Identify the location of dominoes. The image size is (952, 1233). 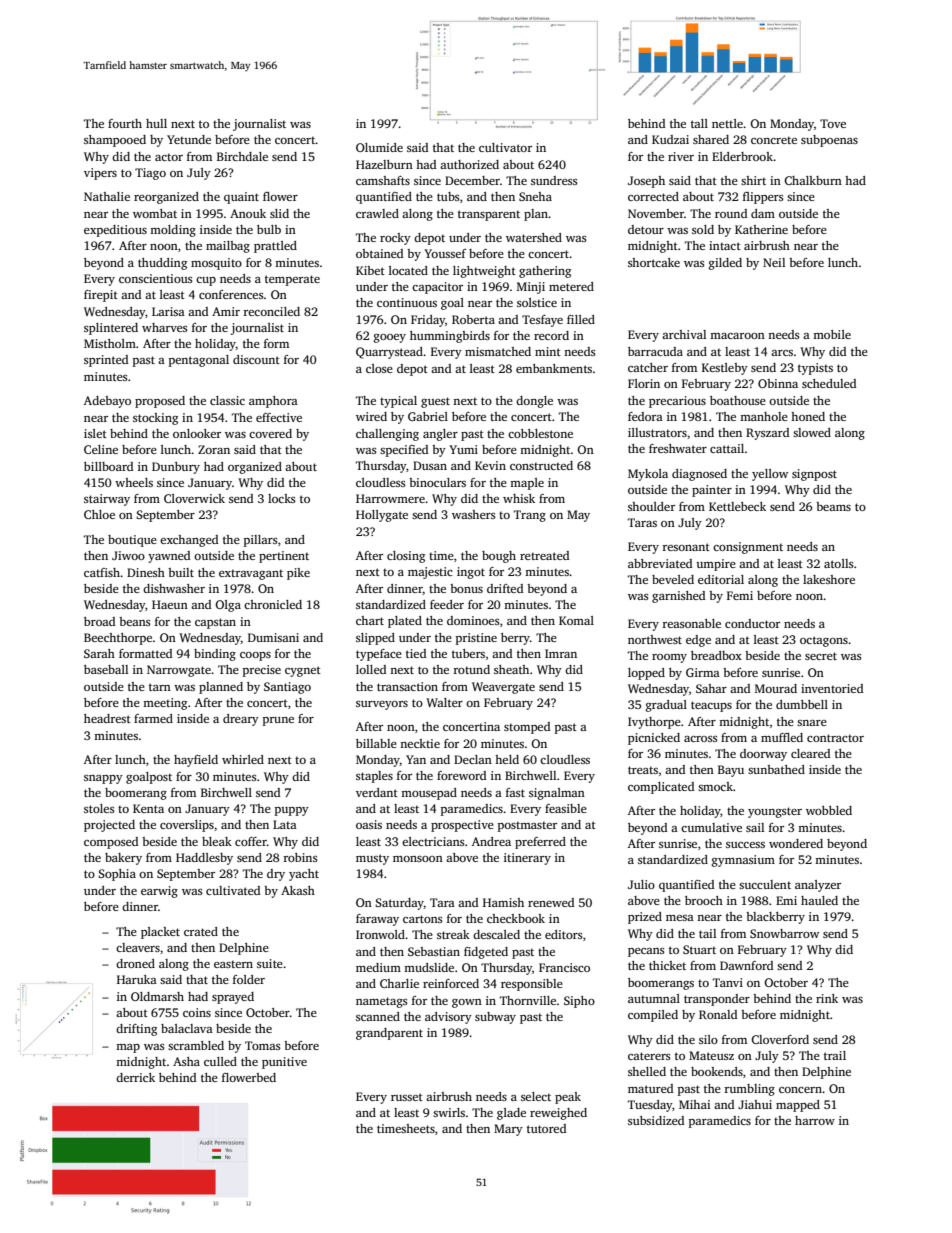
(473, 620).
